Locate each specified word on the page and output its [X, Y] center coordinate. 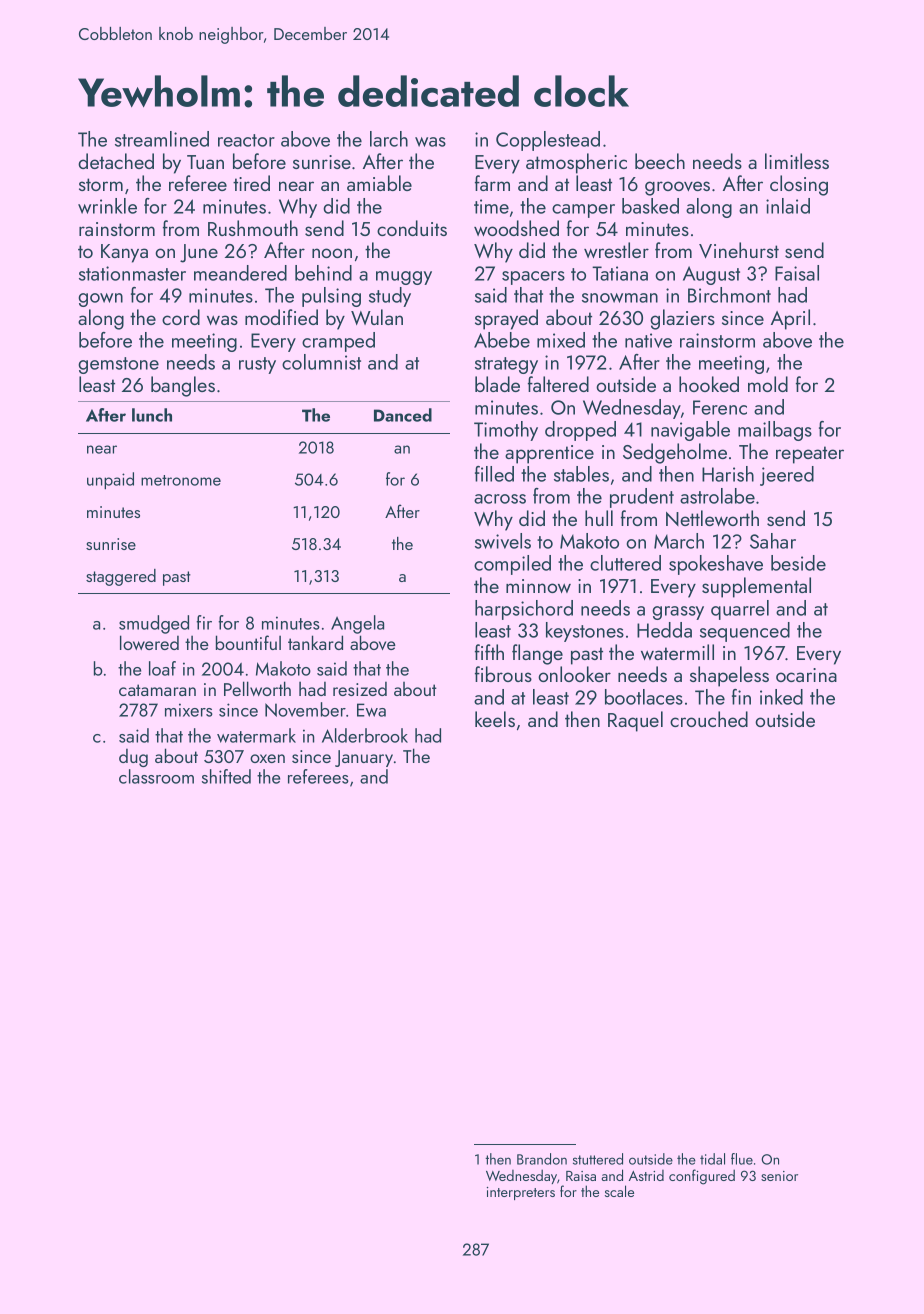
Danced [403, 415]
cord [181, 317]
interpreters [521, 1193]
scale [619, 1191]
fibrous [503, 674]
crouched [709, 719]
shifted [226, 776]
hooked [709, 384]
